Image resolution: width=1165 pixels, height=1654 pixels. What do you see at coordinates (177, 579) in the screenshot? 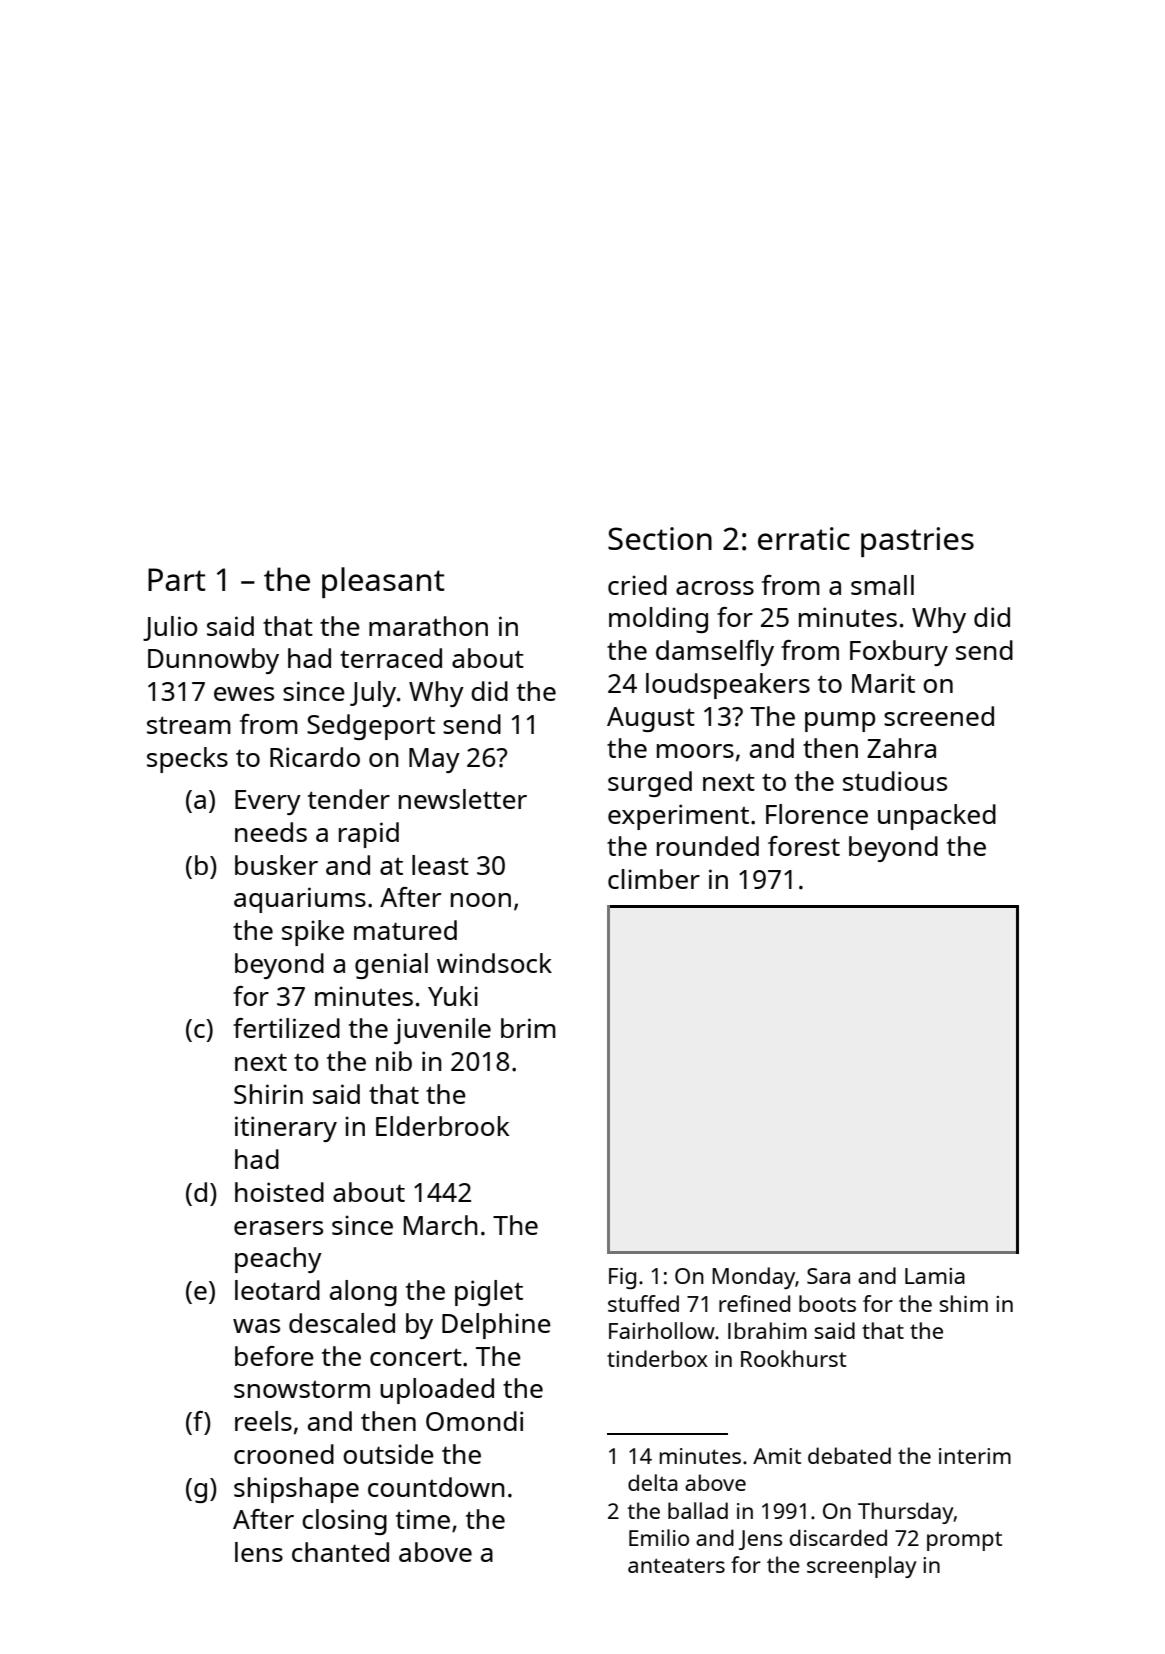
I see `Part` at bounding box center [177, 579].
